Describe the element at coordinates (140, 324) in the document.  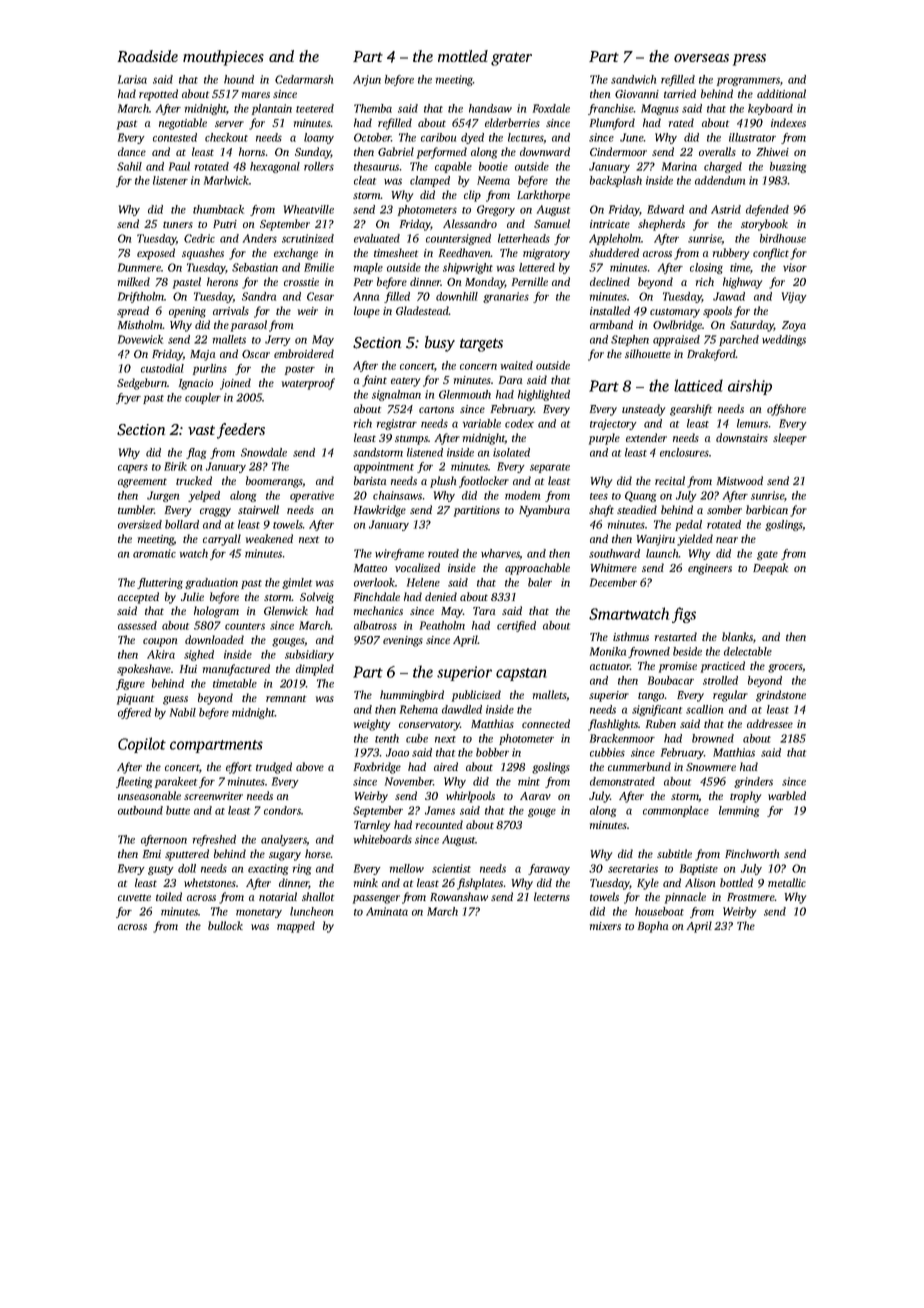
I see `Mistholm` at that location.
